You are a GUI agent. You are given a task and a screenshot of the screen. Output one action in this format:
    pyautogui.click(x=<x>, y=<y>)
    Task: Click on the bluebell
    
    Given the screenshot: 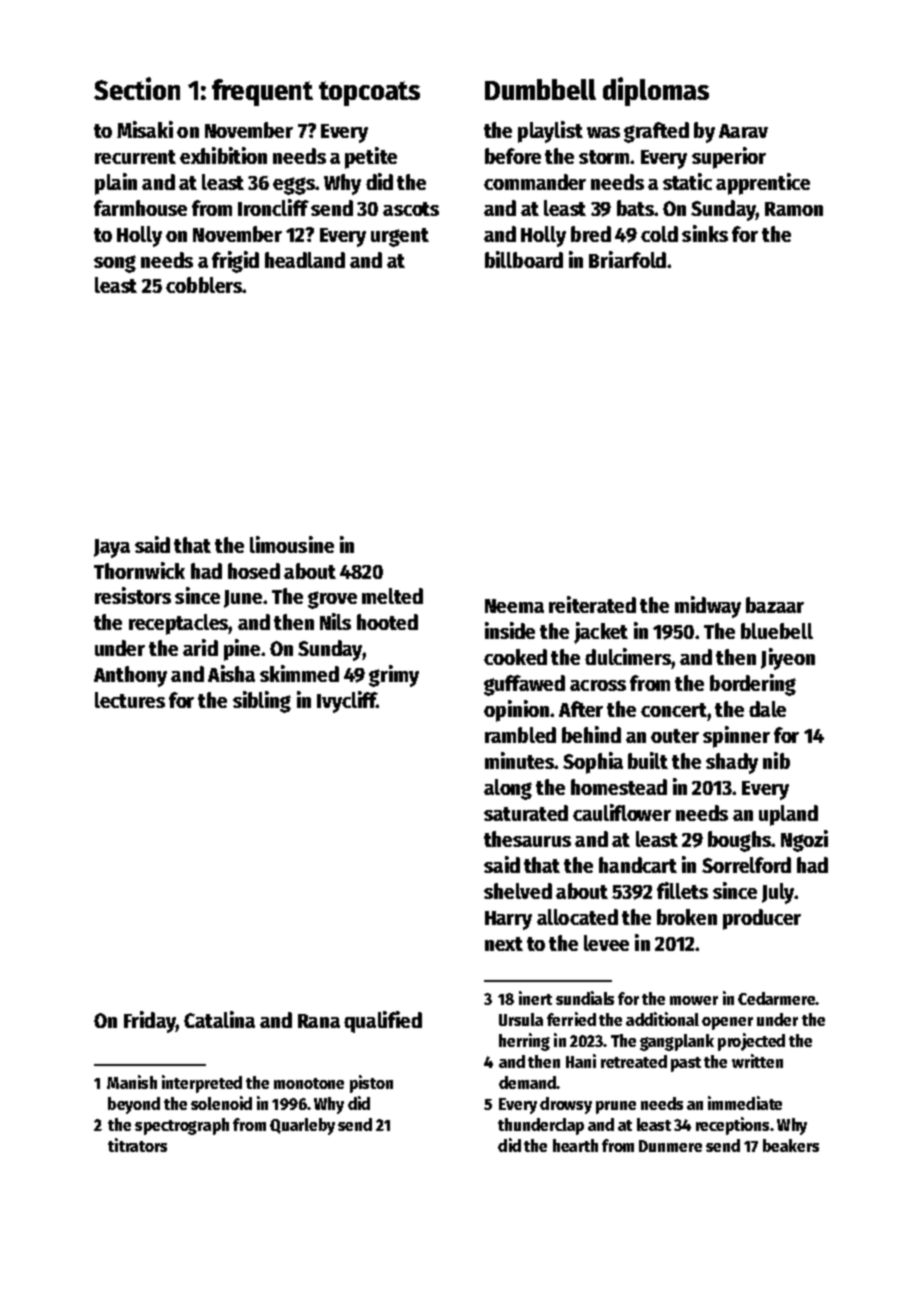 What is the action you would take?
    pyautogui.click(x=777, y=631)
